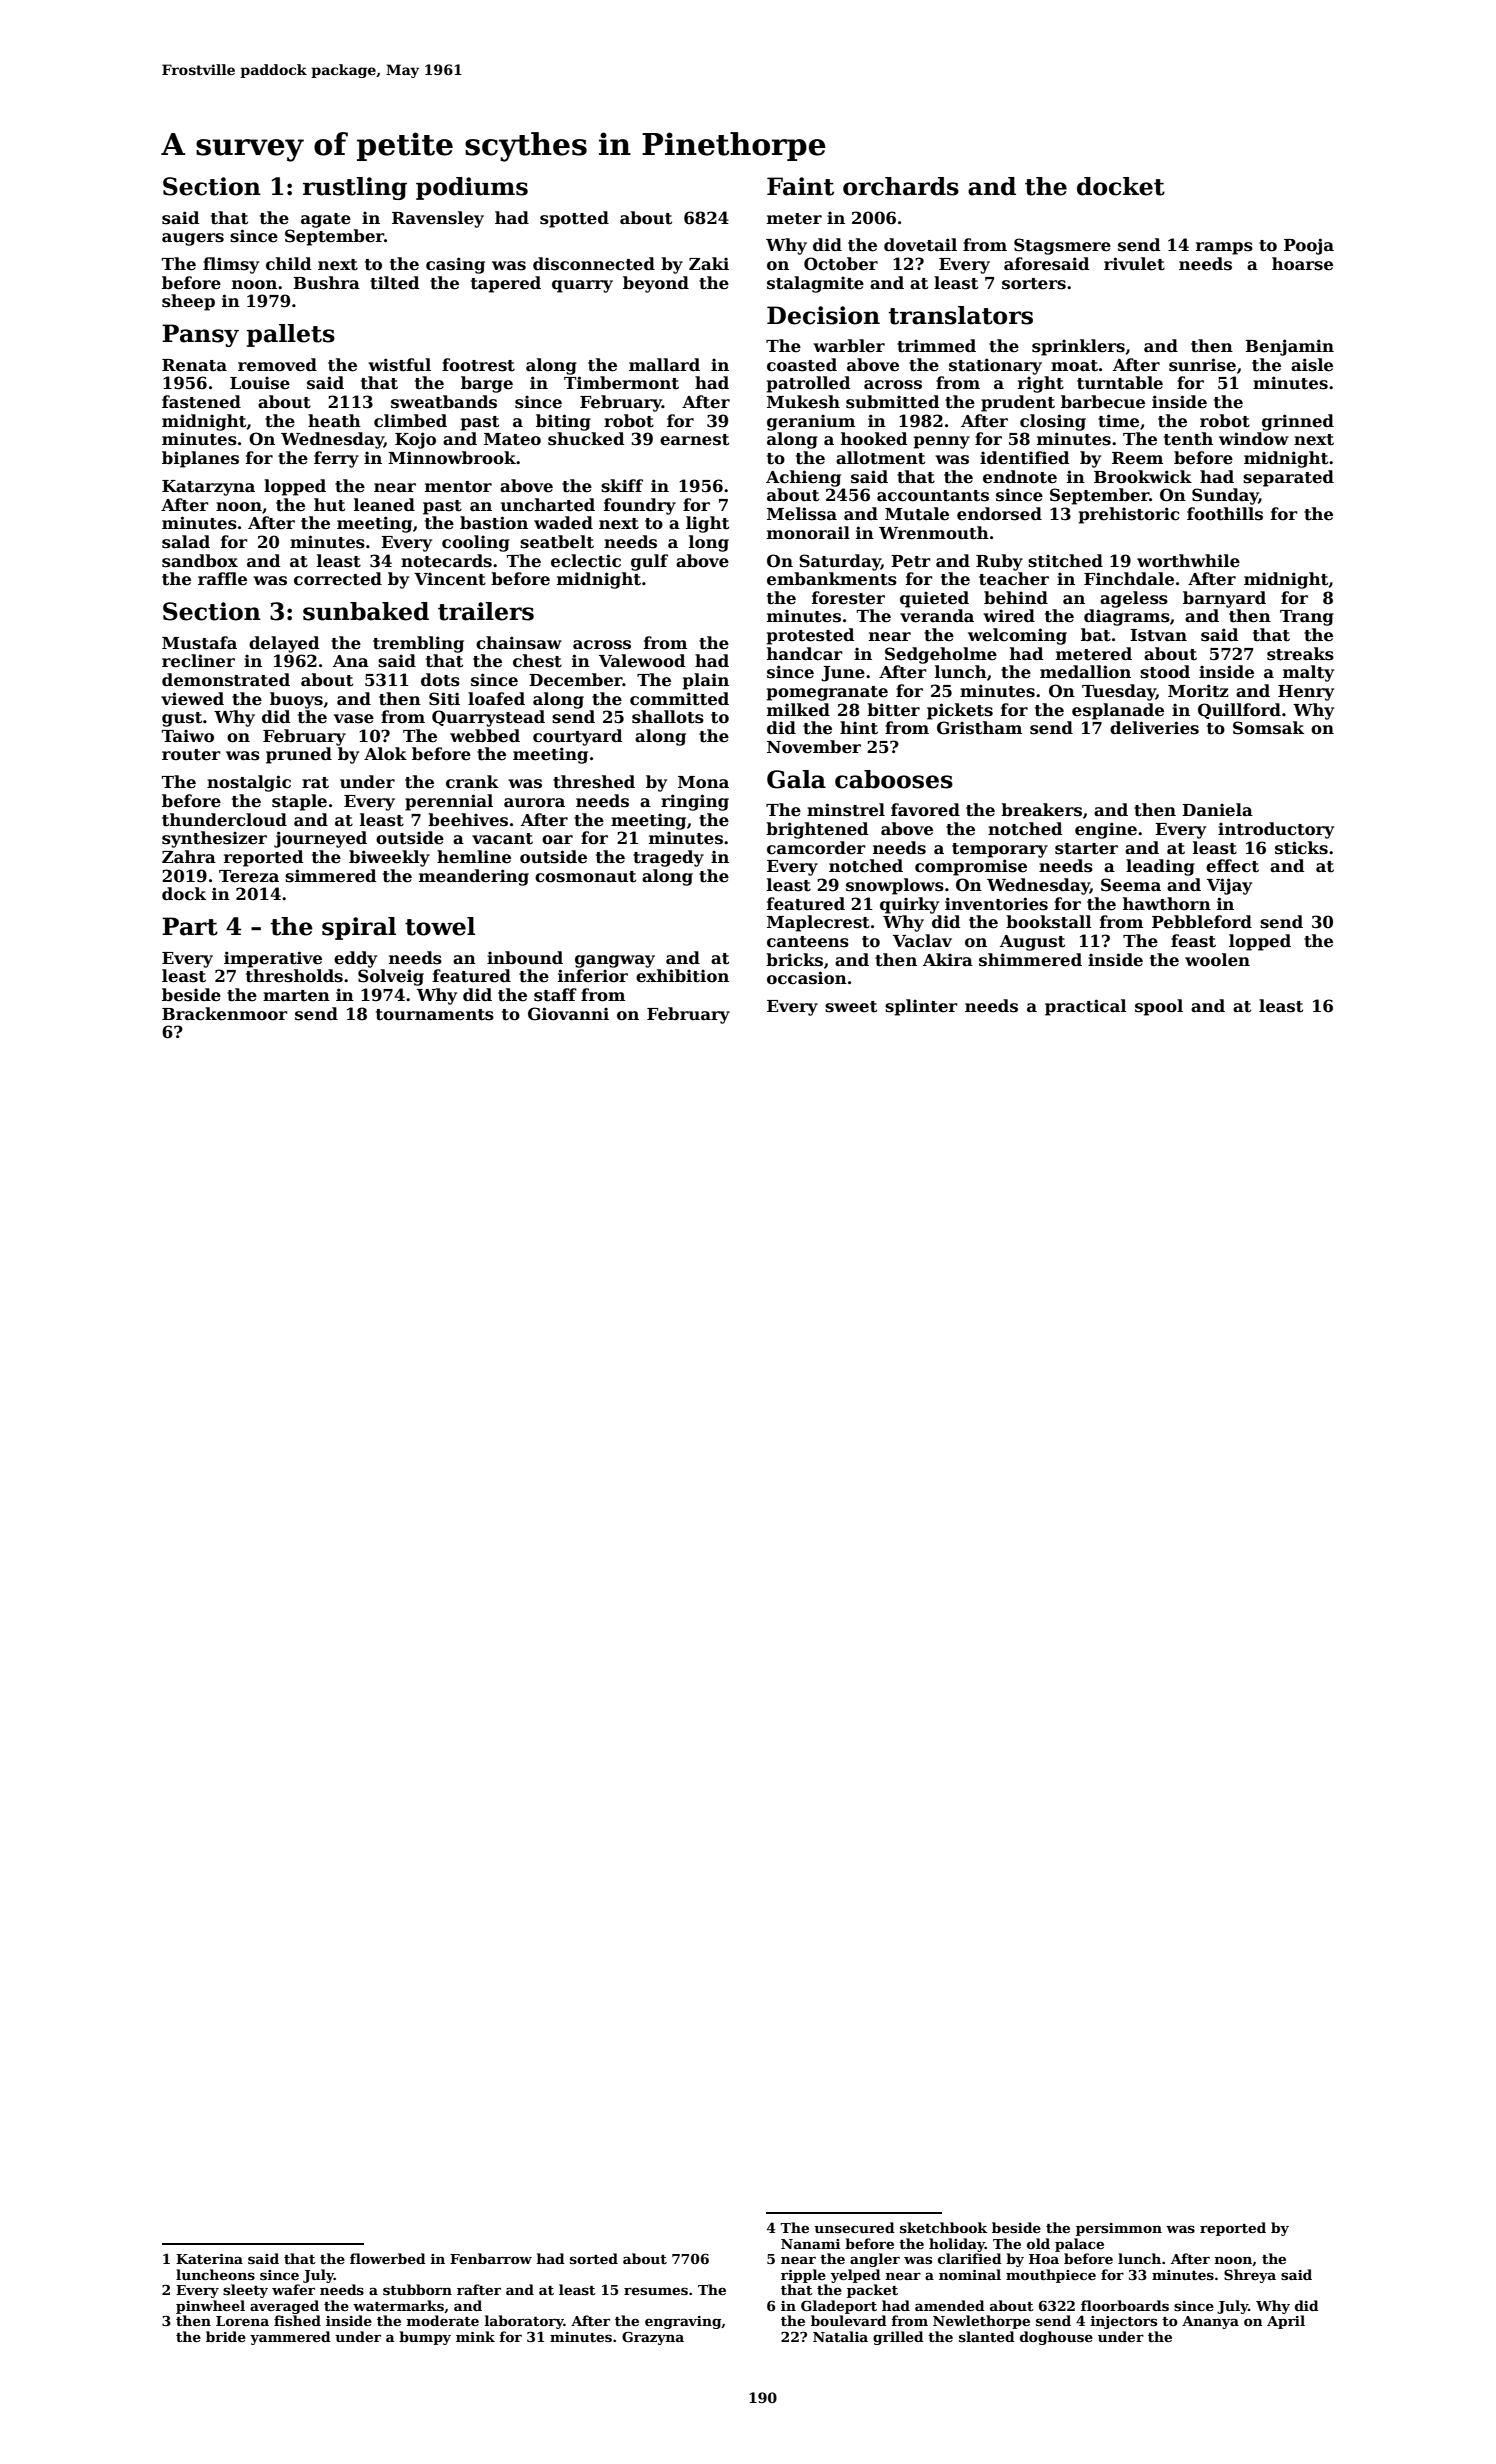 This image has width=1496, height=2464. Describe the element at coordinates (1167, 904) in the image. I see `hawthorn` at that location.
